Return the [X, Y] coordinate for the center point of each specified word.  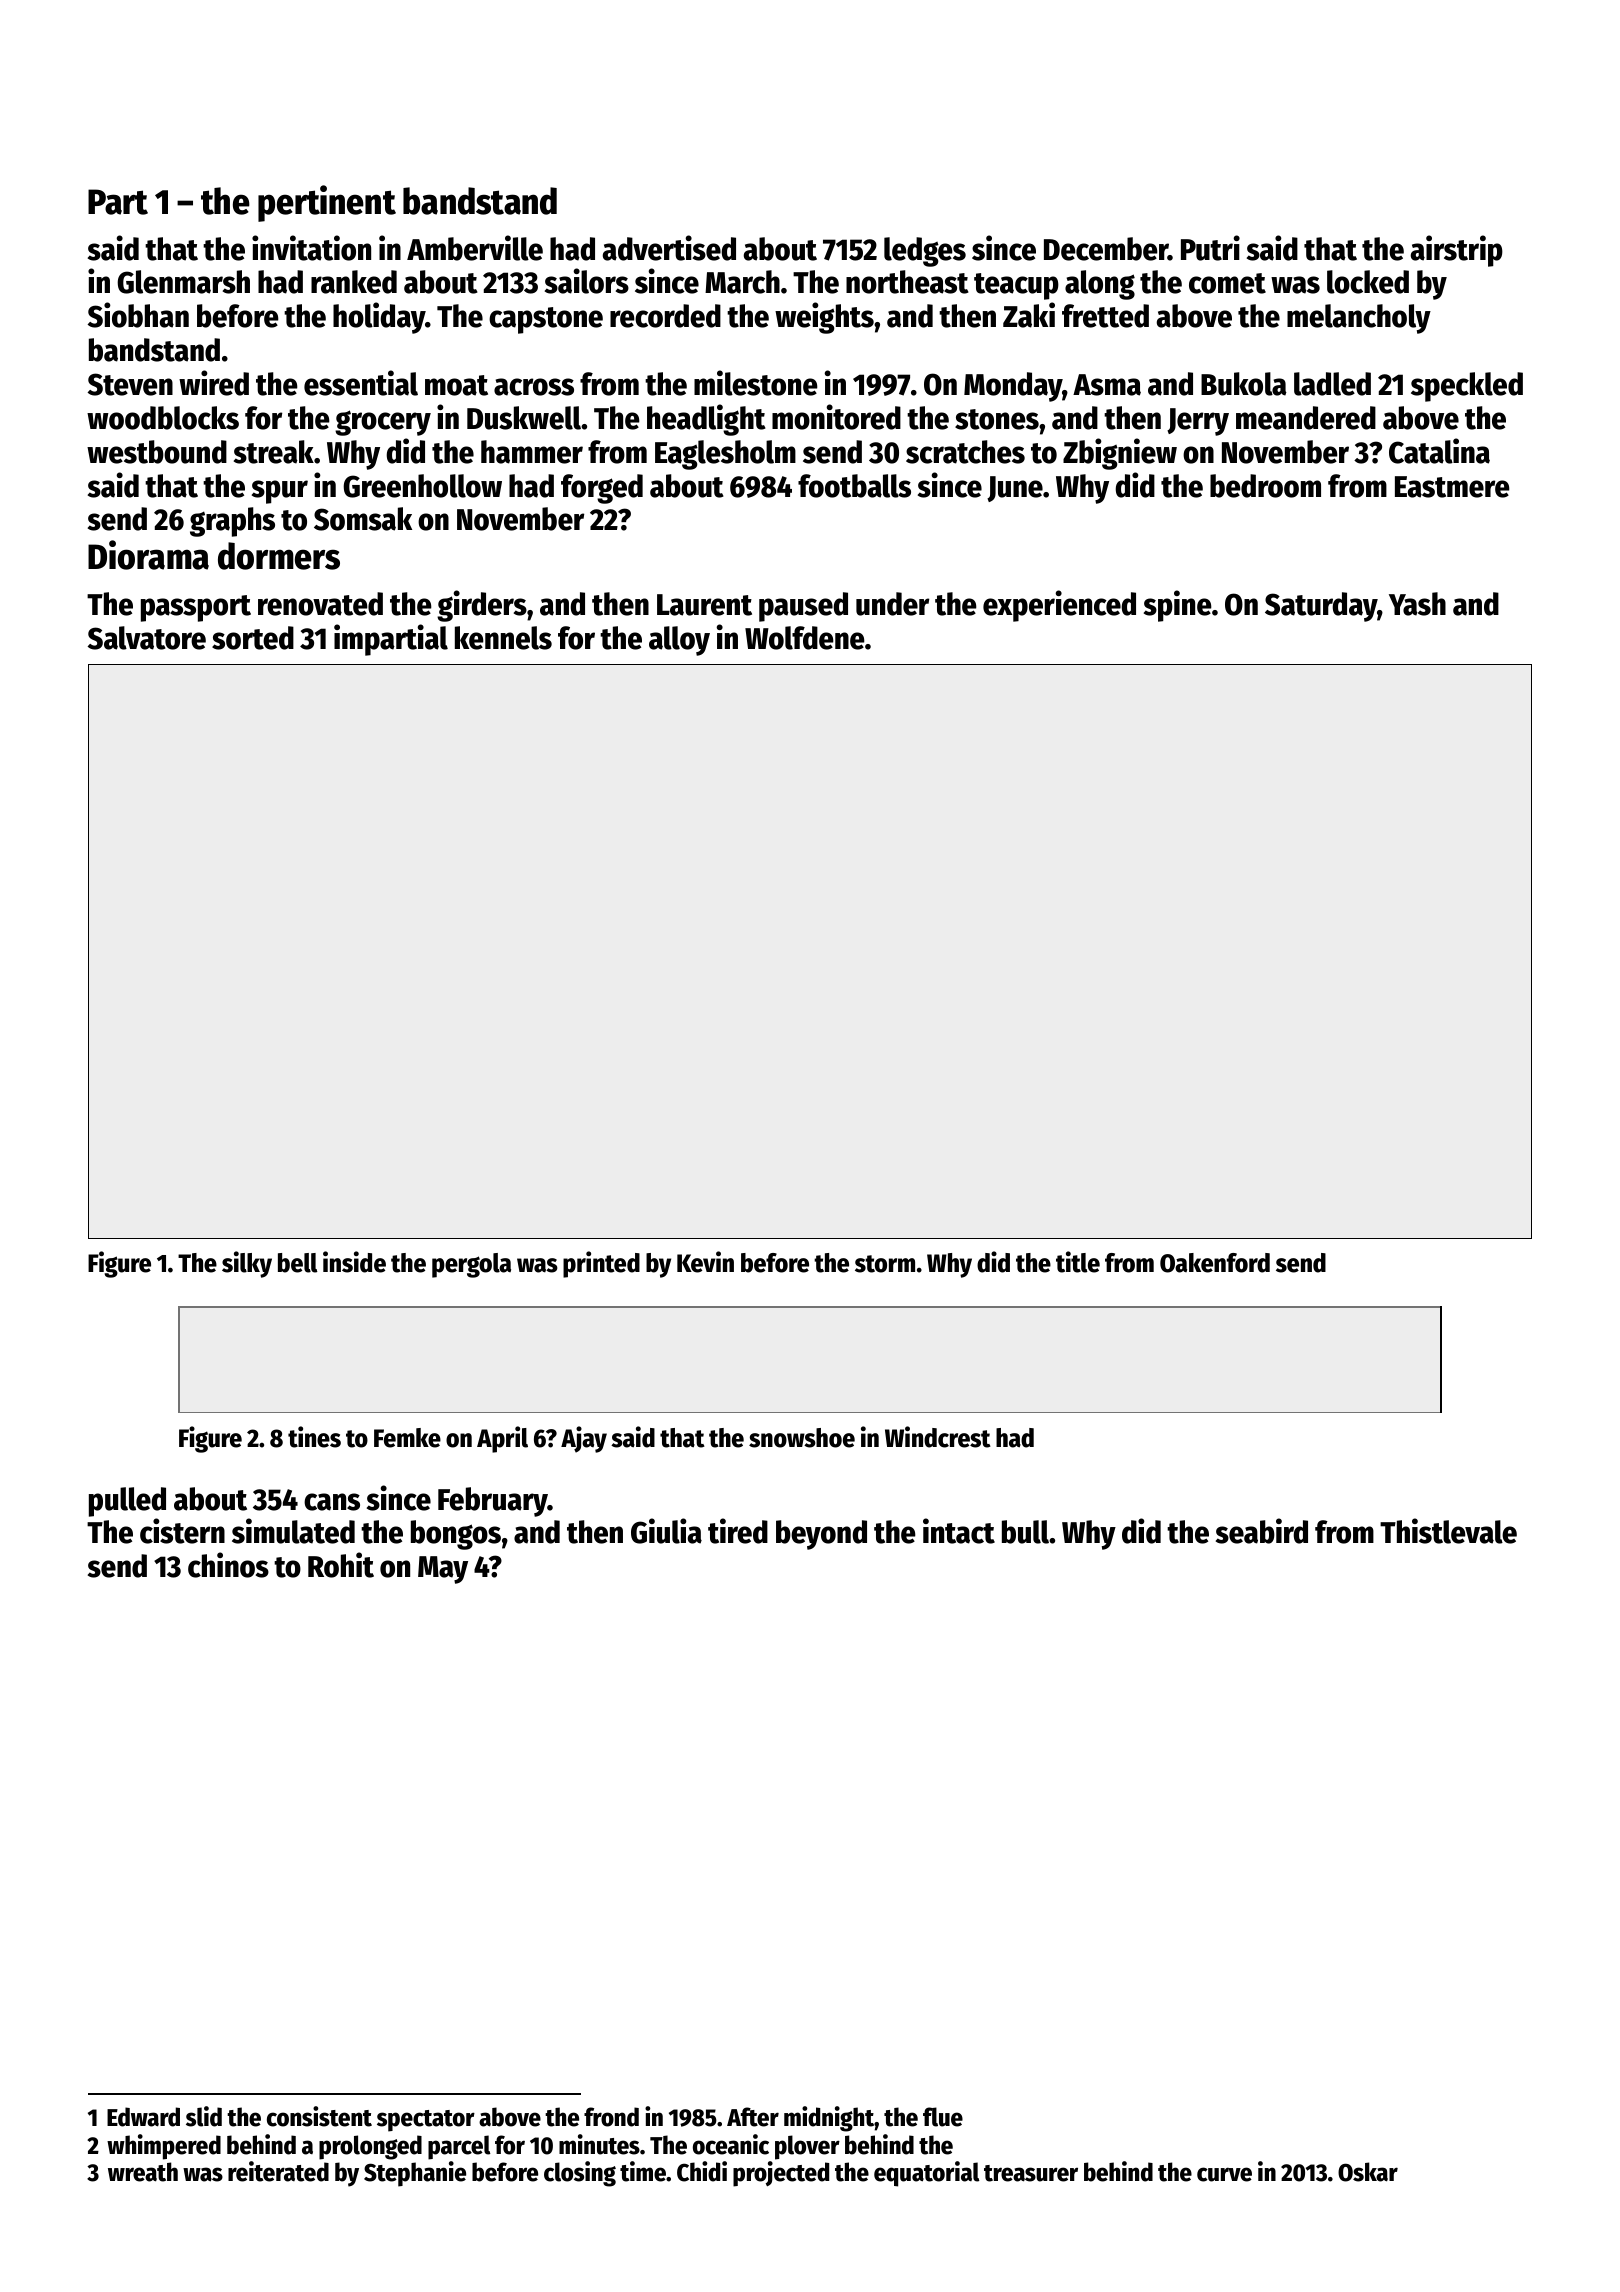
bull [1025, 1532]
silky [247, 1264]
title [1078, 1262]
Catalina [1439, 451]
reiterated [278, 2171]
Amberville [475, 248]
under [892, 604]
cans [332, 1502]
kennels [503, 638]
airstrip [1457, 251]
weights [824, 318]
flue [943, 2117]
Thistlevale [1448, 1531]
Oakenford [1215, 1263]
